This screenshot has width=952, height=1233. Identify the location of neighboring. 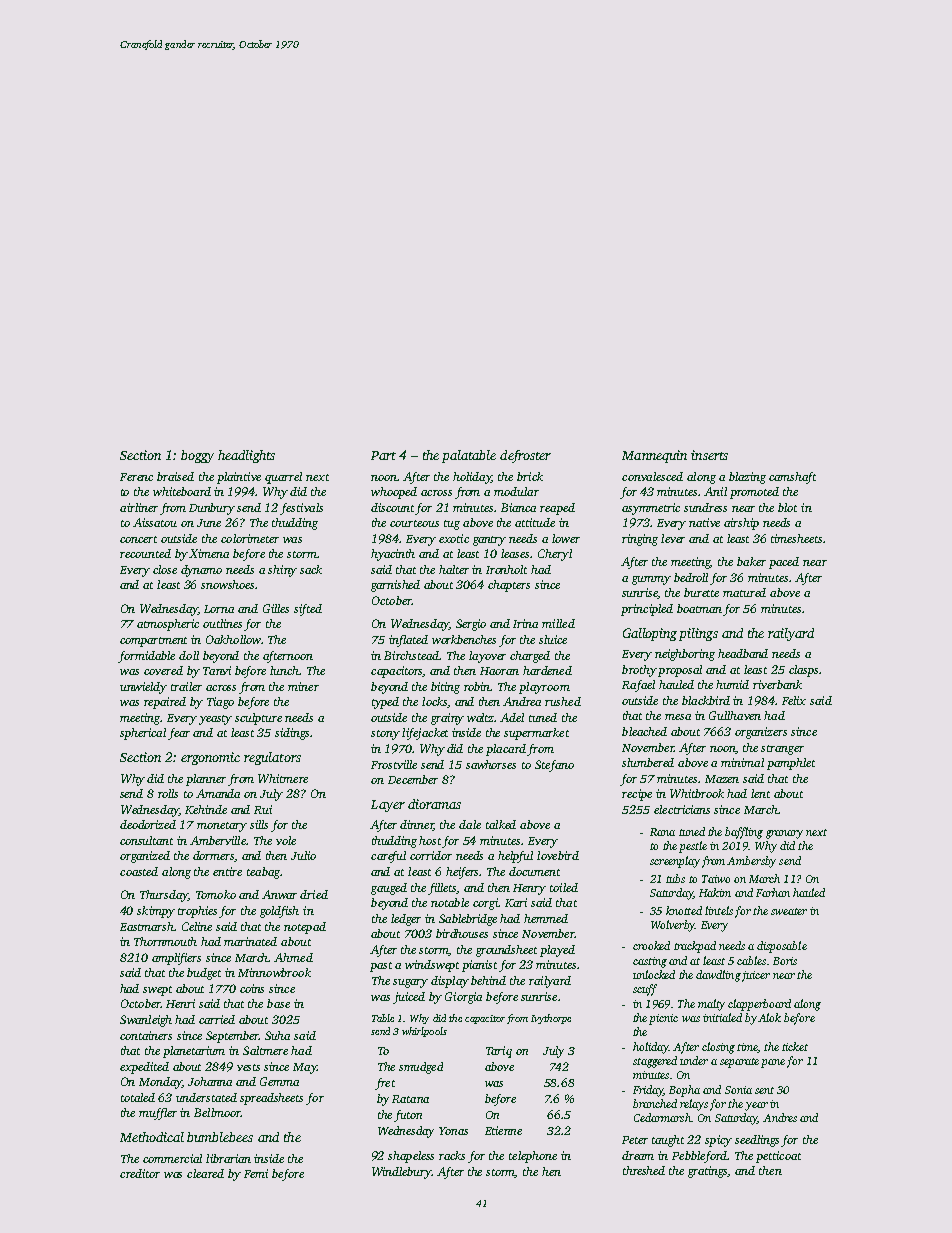
(685, 655).
